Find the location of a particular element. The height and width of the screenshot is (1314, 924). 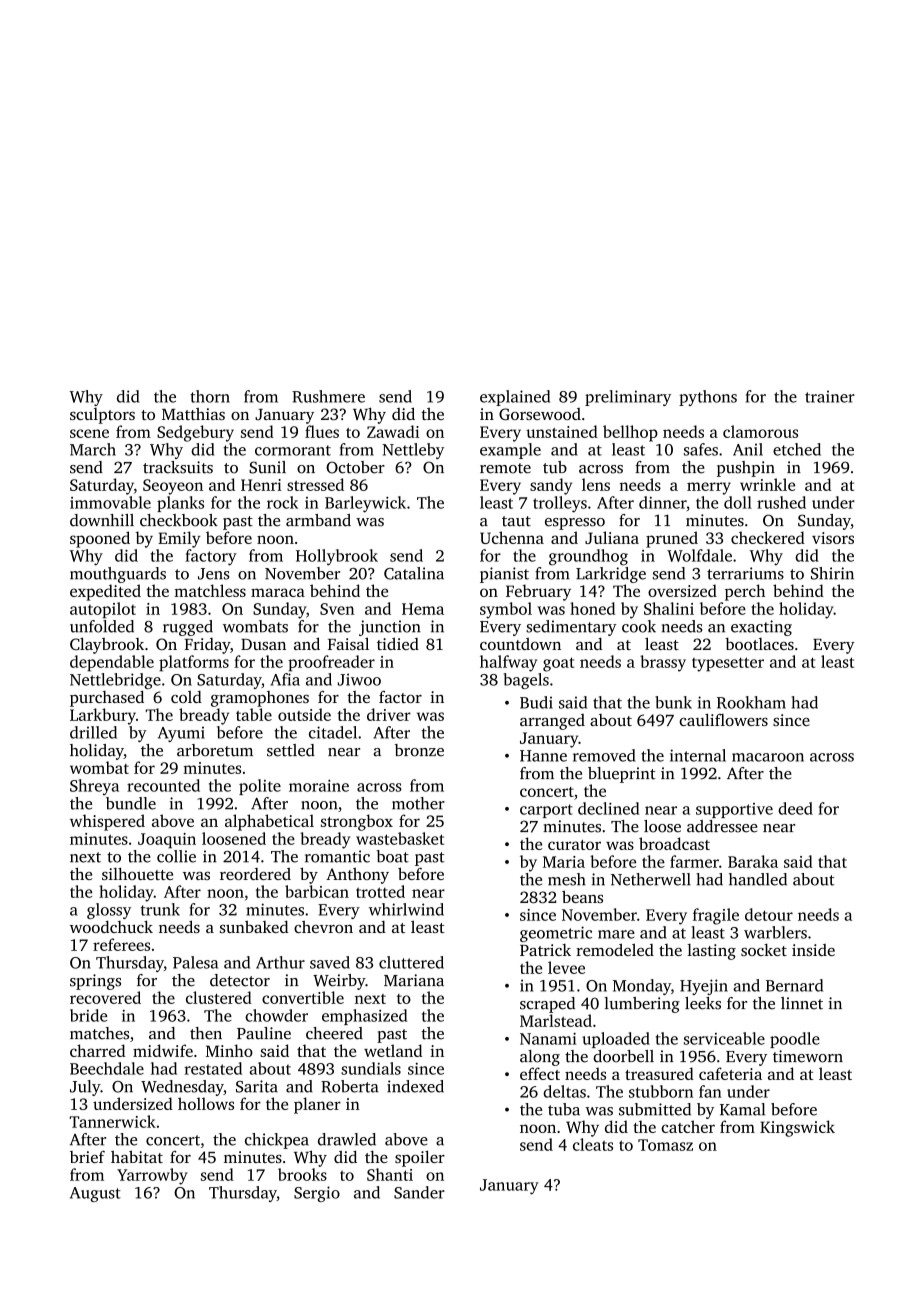

rock is located at coordinates (282, 502).
